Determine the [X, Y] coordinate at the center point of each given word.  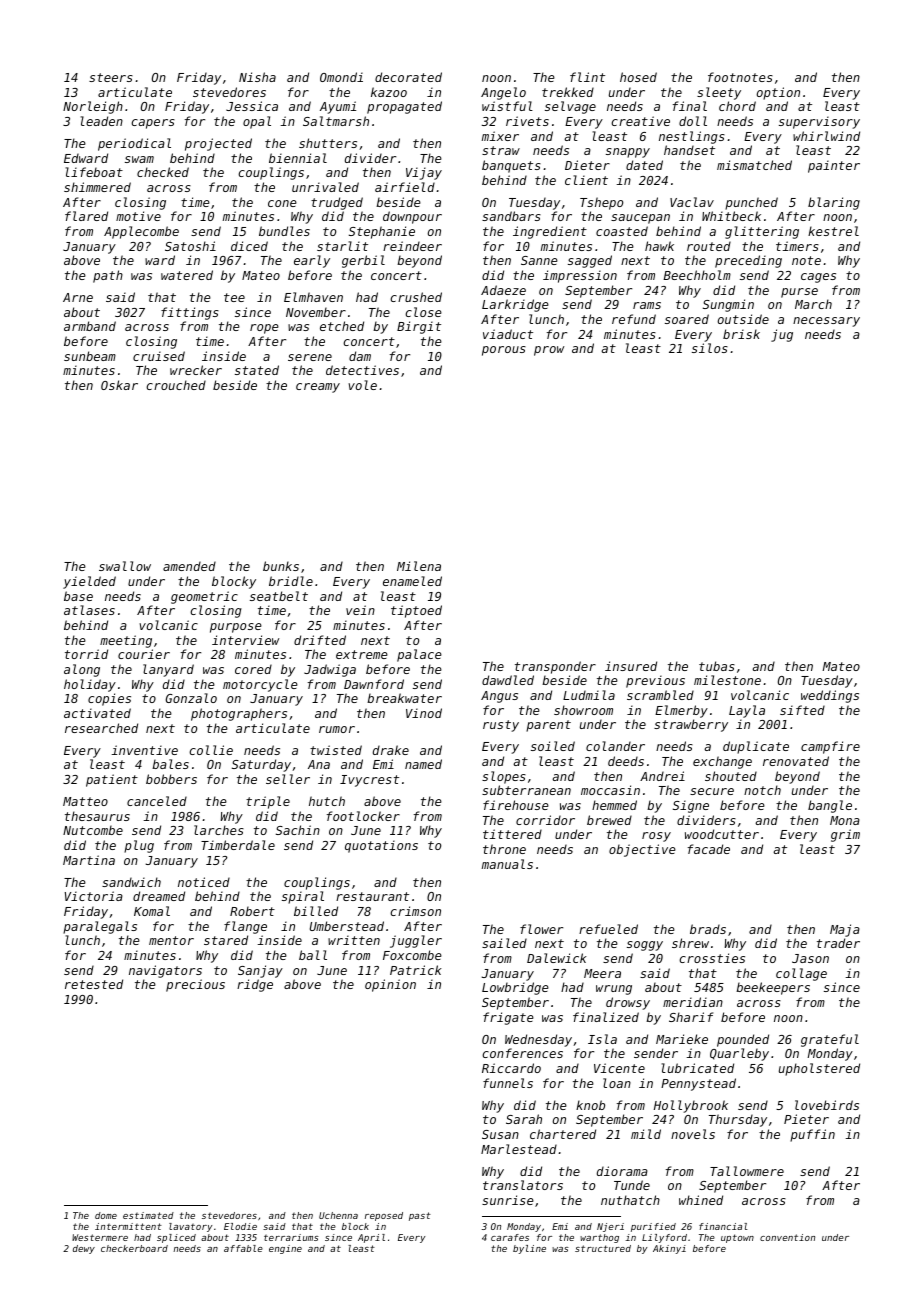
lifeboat [94, 172]
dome [106, 1215]
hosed [638, 77]
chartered [563, 1134]
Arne [78, 297]
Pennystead [698, 1084]
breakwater [404, 698]
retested [94, 984]
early [312, 261]
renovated [796, 761]
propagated [404, 107]
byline [529, 1249]
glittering [762, 232]
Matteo [85, 801]
